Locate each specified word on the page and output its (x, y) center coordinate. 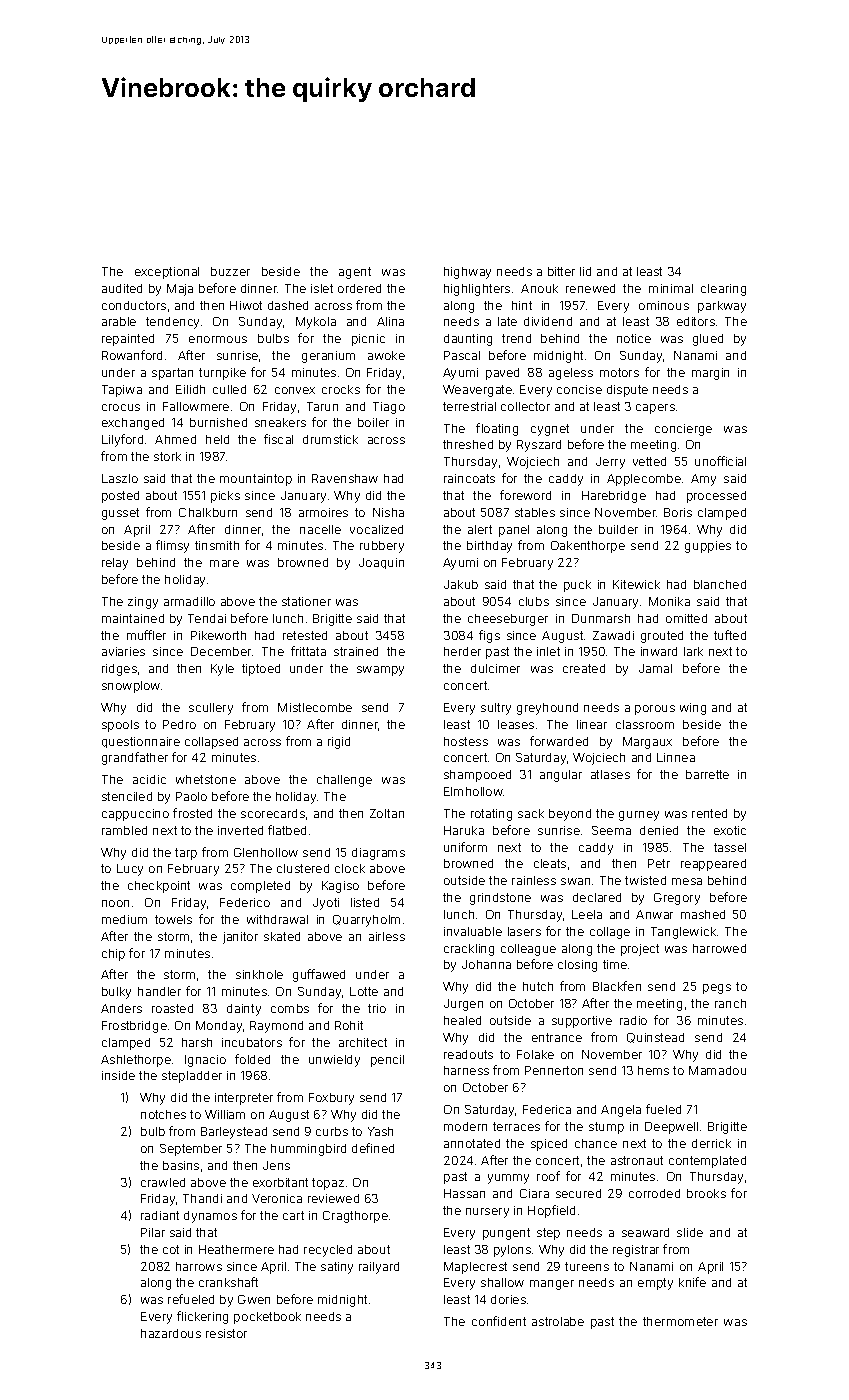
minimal (671, 288)
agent (355, 273)
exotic (730, 830)
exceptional (167, 273)
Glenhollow (266, 852)
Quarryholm (366, 921)
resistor (226, 1333)
